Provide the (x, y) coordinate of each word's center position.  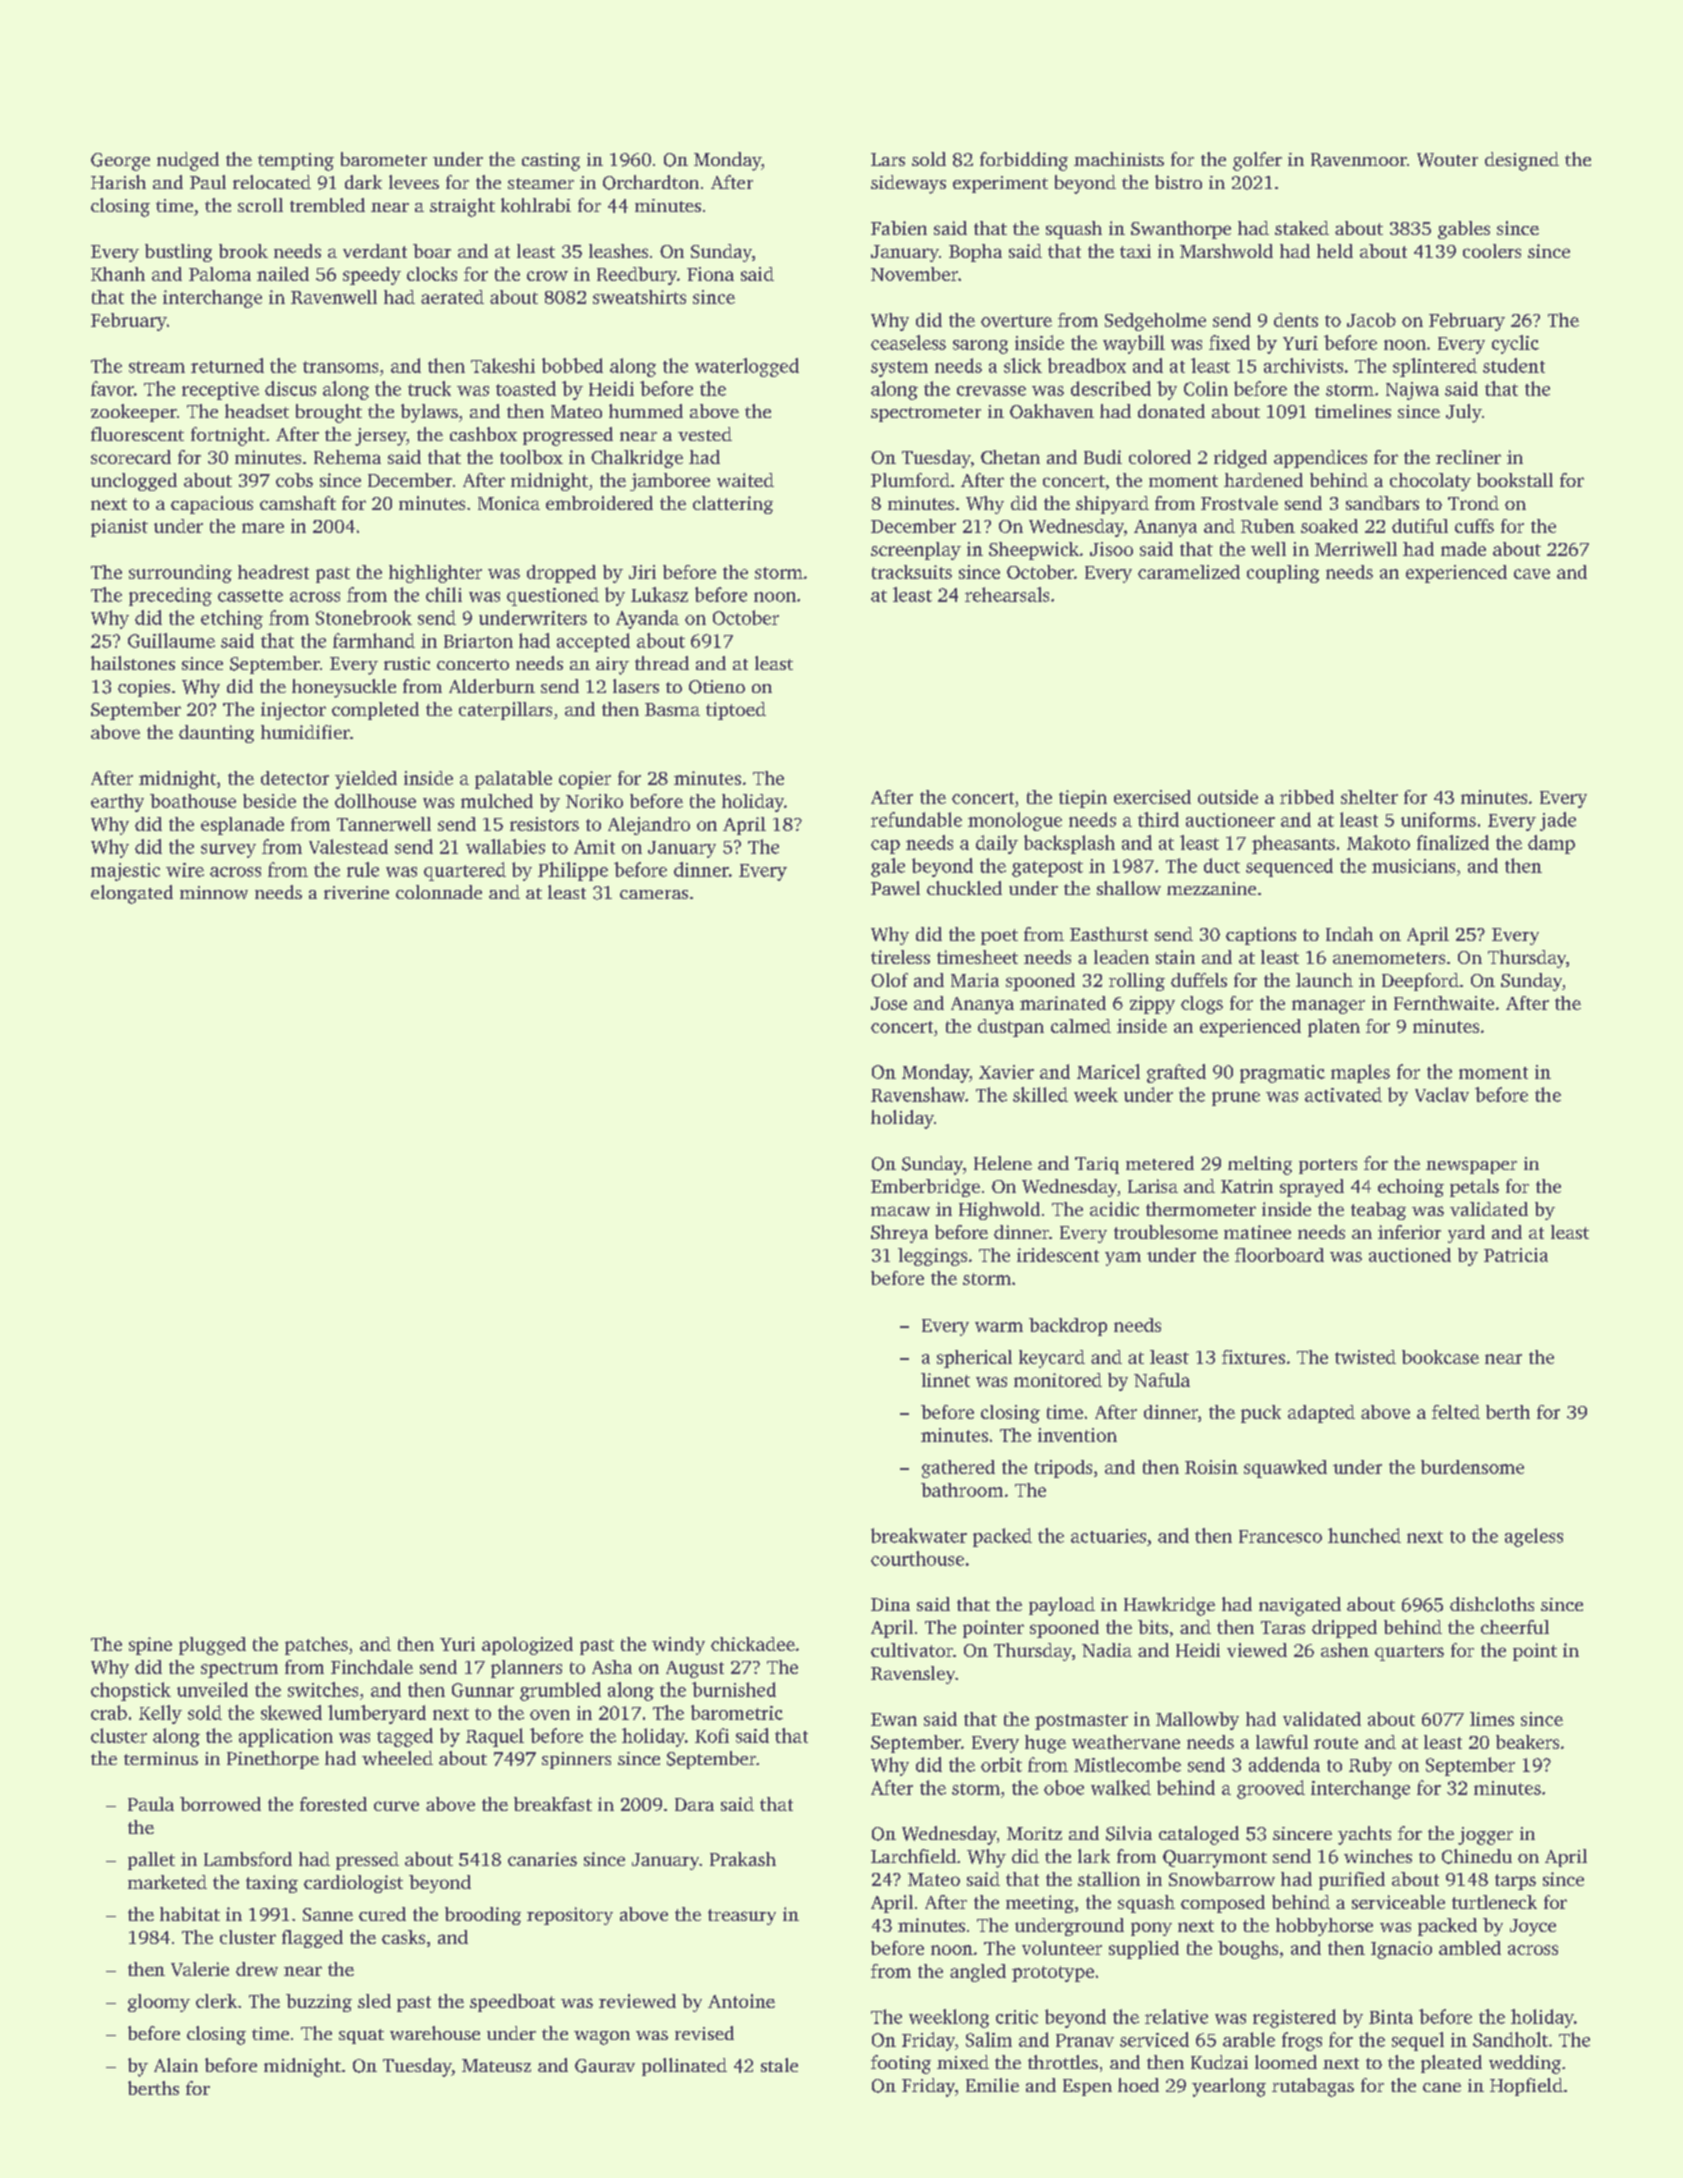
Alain (176, 2065)
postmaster (1081, 1722)
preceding (170, 596)
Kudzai (1219, 2062)
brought (329, 413)
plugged (212, 1646)
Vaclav (1442, 1094)
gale (888, 867)
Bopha (975, 253)
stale (779, 2065)
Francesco (1280, 1536)
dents (1296, 320)
